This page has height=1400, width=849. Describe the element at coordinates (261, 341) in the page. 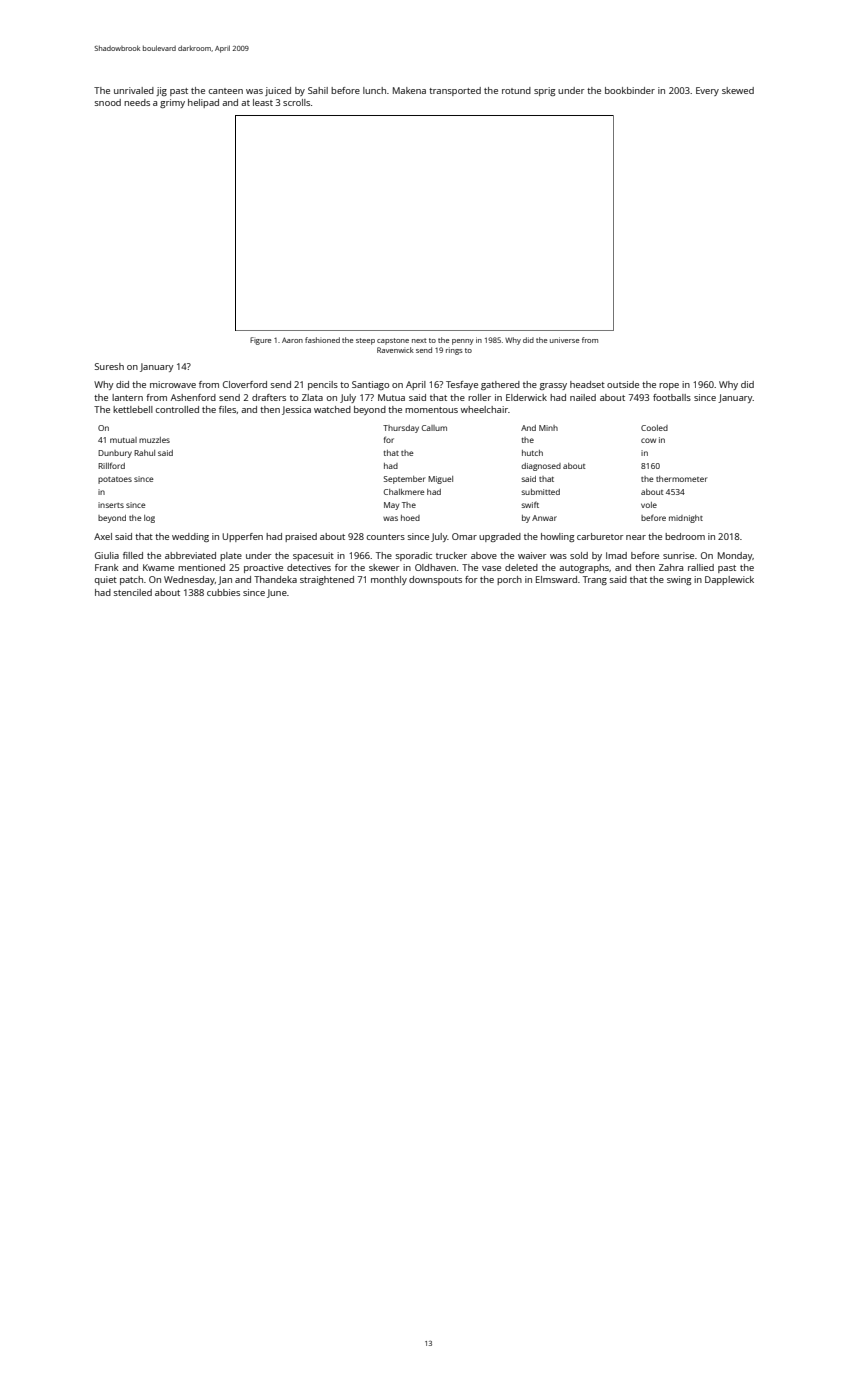

I see `Figure` at that location.
